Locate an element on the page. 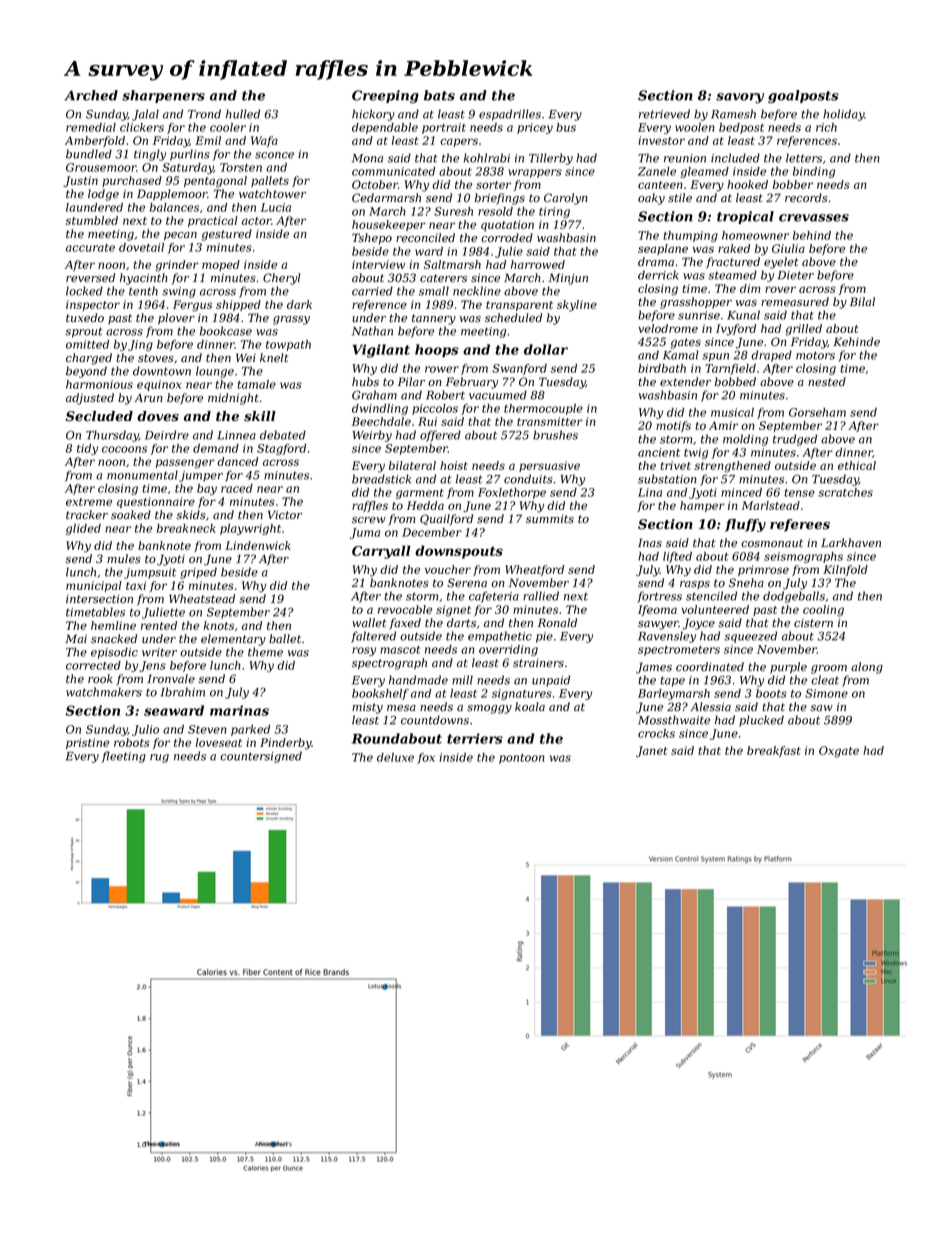  Dieter is located at coordinates (796, 275).
